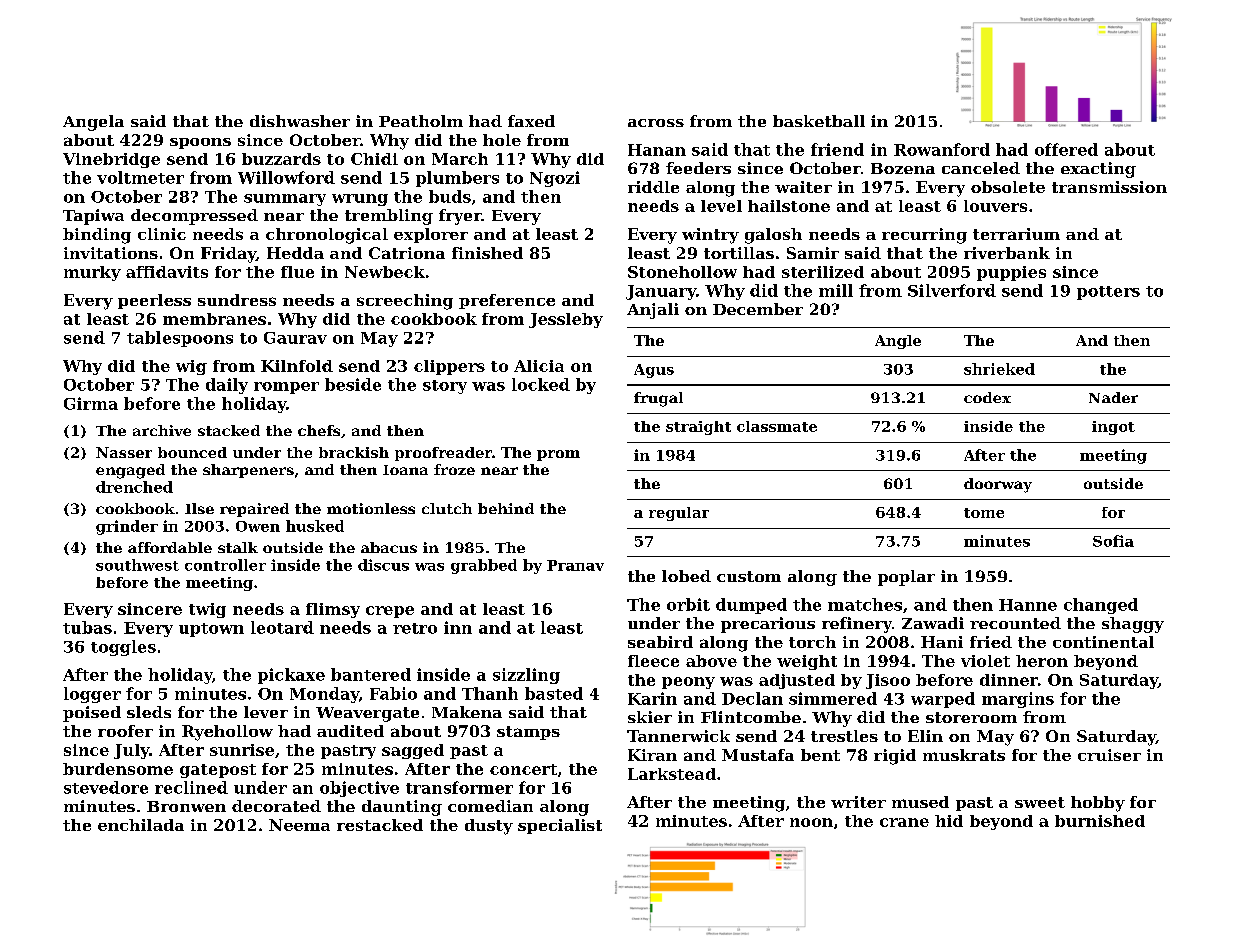 The height and width of the page is (952, 1233). What do you see at coordinates (489, 827) in the page?
I see `dusty` at bounding box center [489, 827].
